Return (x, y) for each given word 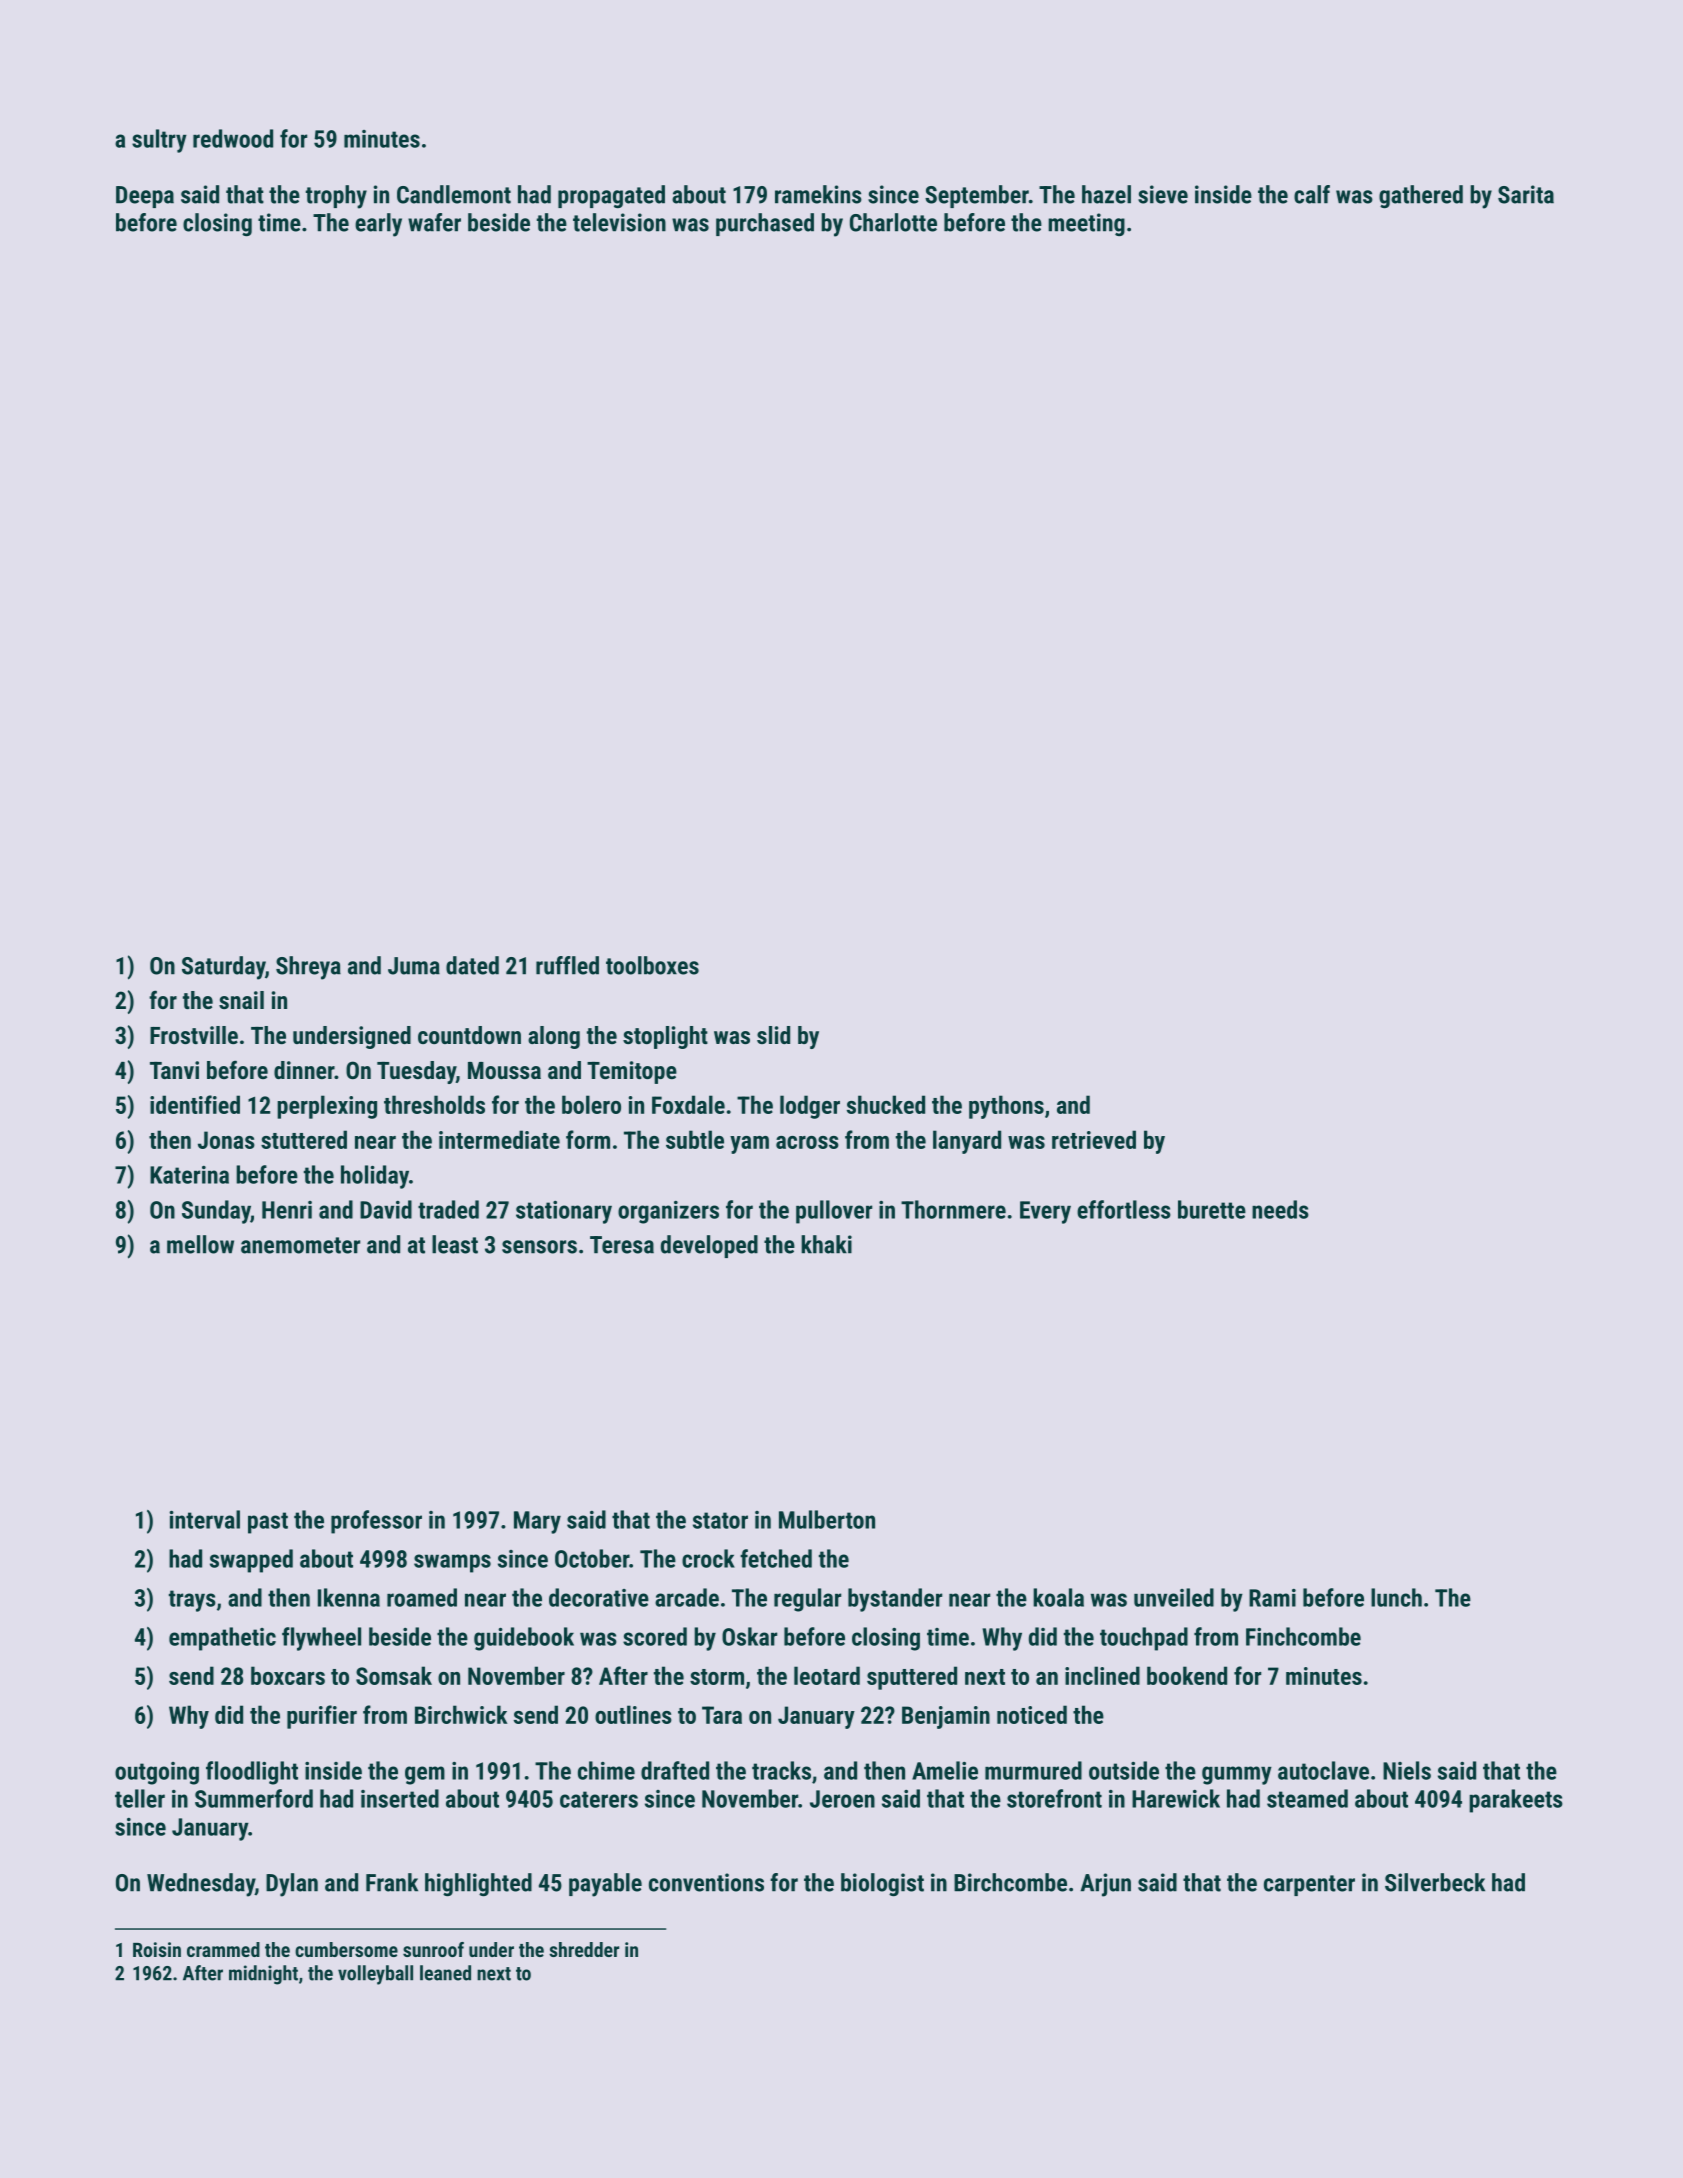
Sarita (1526, 194)
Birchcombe (1010, 1882)
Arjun (1105, 1885)
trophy (336, 197)
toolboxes (652, 965)
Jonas (226, 1140)
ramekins (818, 194)
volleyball (375, 1975)
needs (1280, 1209)
